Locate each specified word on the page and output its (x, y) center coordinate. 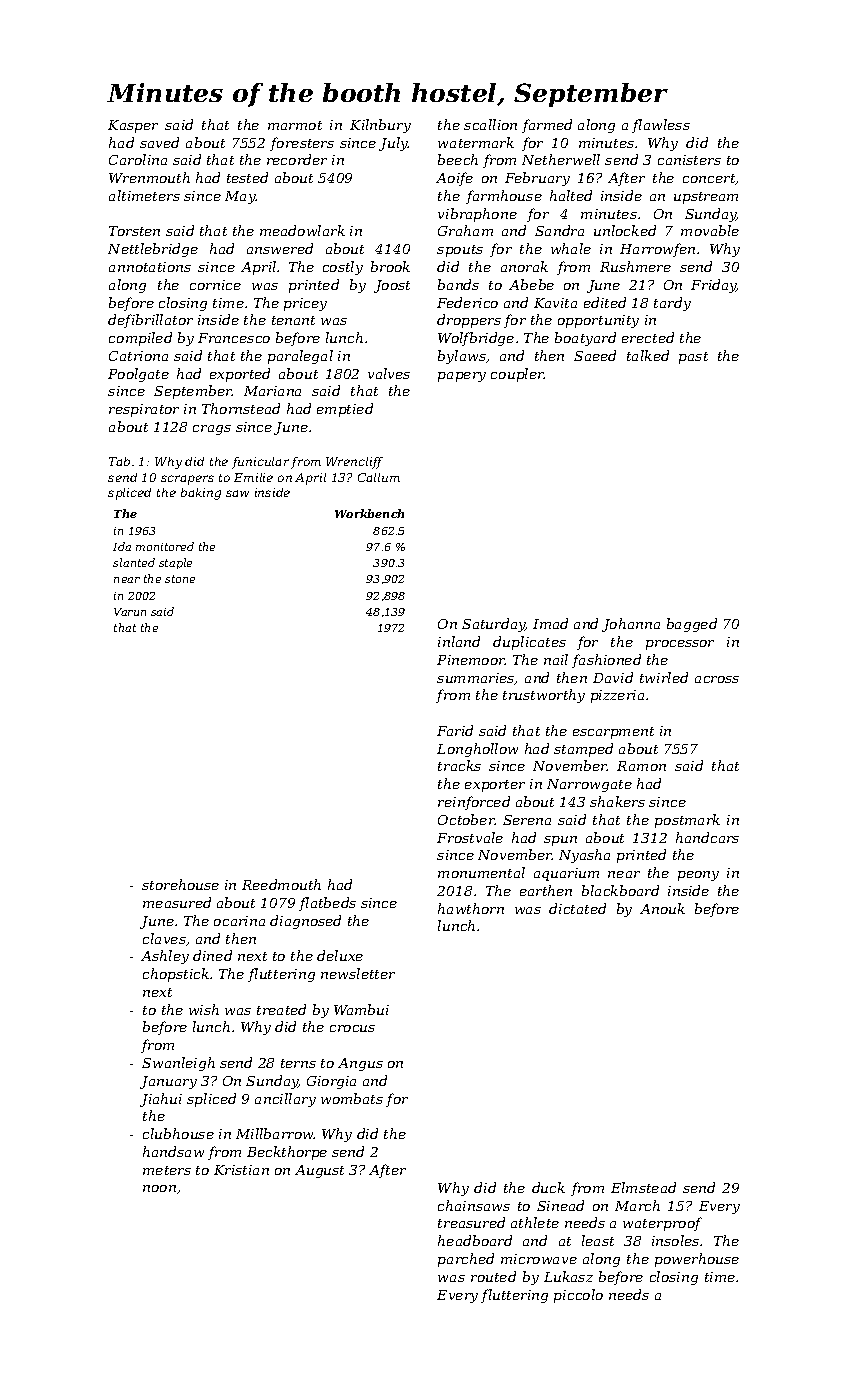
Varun (130, 612)
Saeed (595, 355)
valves (389, 373)
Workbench (369, 513)
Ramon (641, 766)
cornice (215, 285)
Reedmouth (281, 884)
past (693, 358)
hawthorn (471, 908)
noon (159, 1188)
